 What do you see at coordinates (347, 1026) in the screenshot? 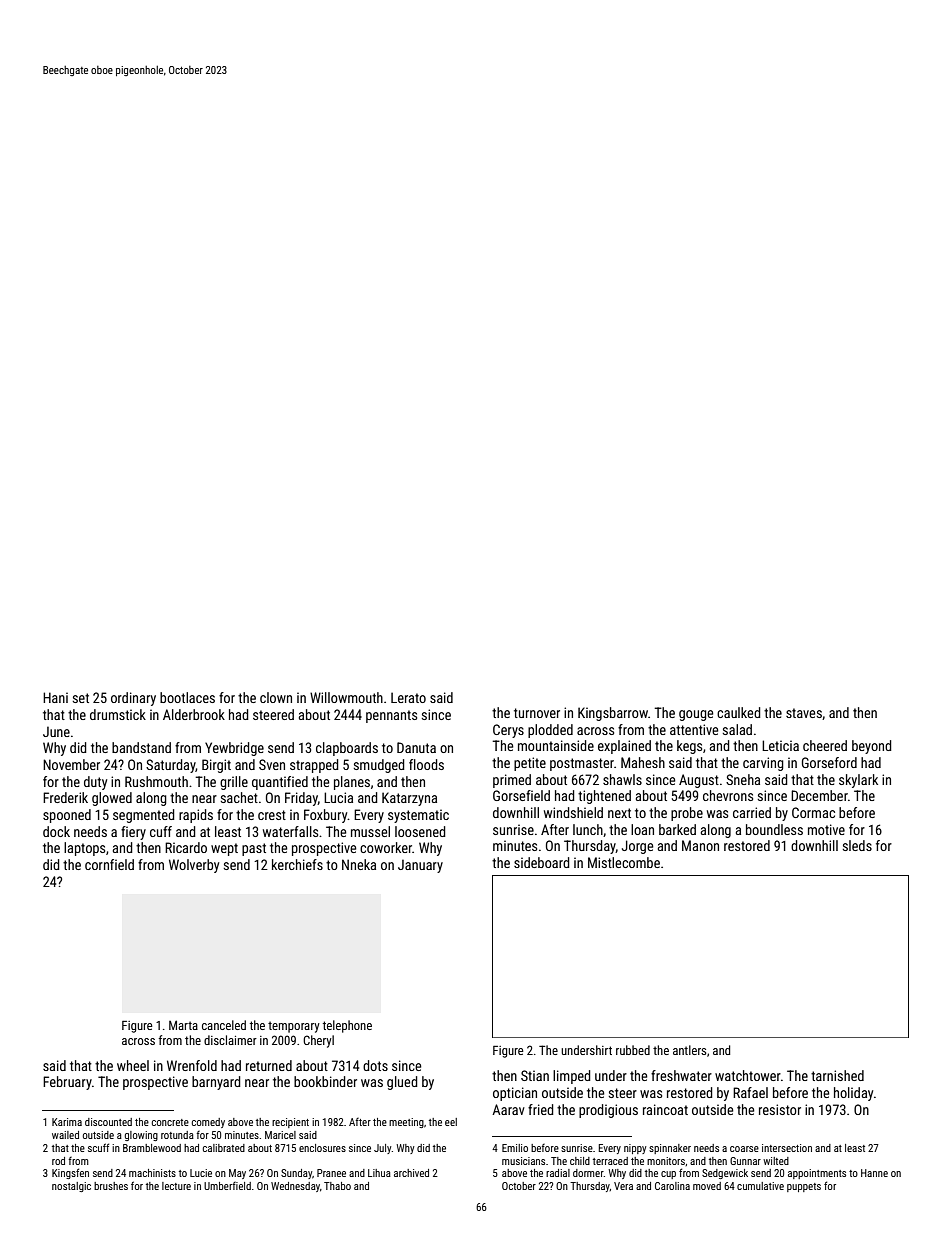
I see `telephone` at bounding box center [347, 1026].
